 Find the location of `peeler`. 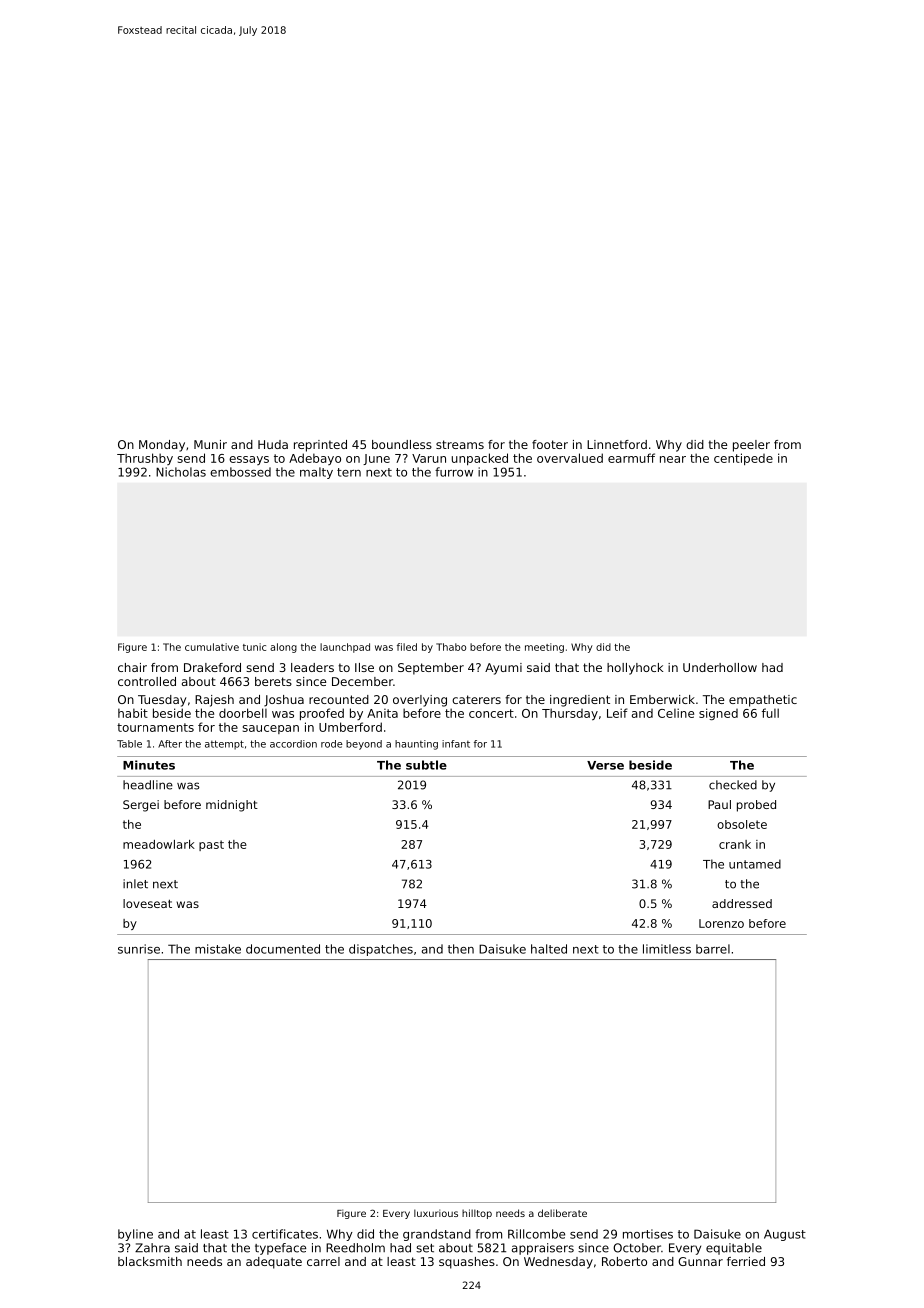

peeler is located at coordinates (751, 446).
